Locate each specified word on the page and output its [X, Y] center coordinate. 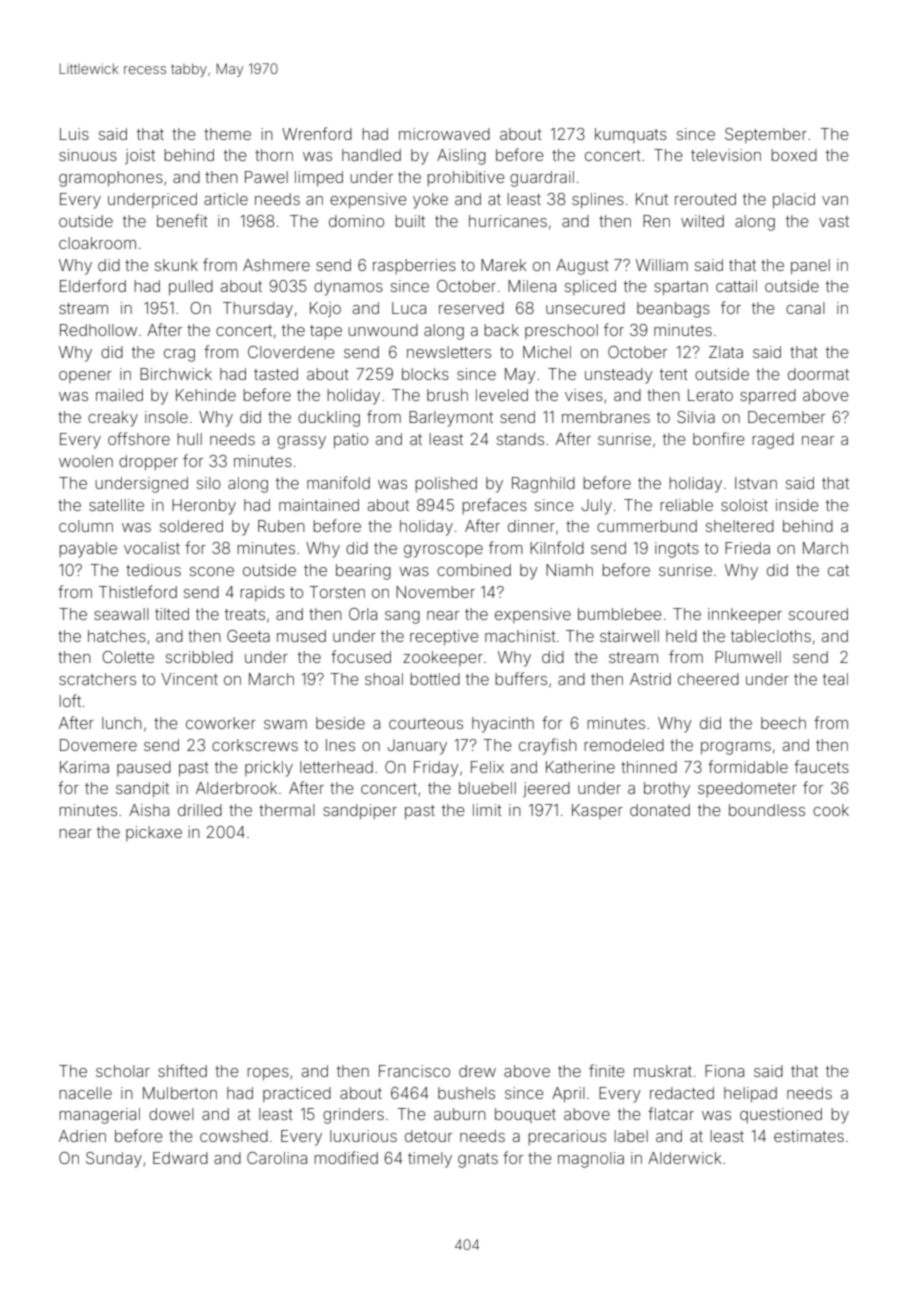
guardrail [542, 179]
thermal [287, 810]
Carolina [277, 1158]
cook [831, 810]
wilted [702, 221]
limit [487, 810]
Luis [74, 134]
